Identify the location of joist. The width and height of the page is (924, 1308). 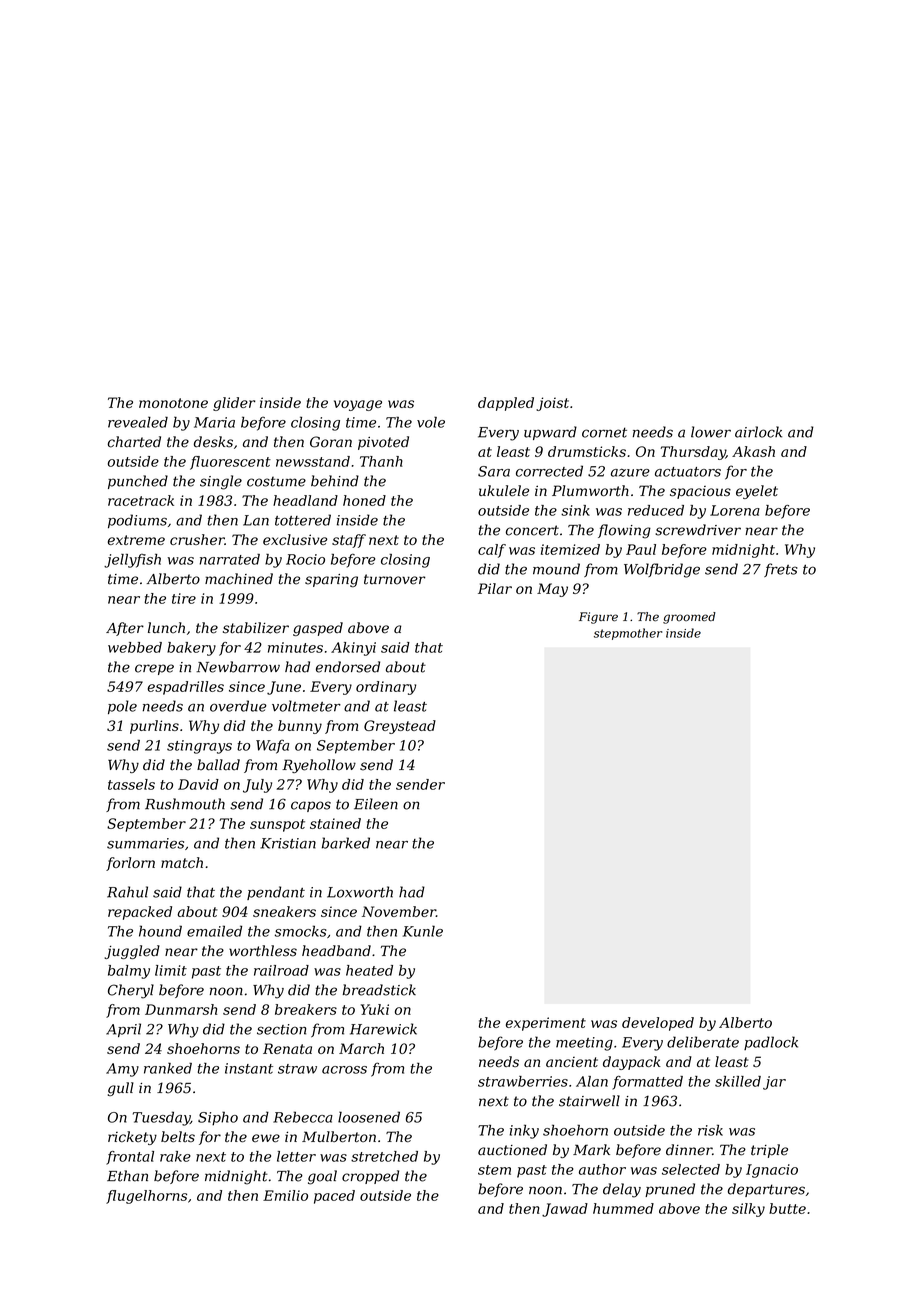
(552, 404).
